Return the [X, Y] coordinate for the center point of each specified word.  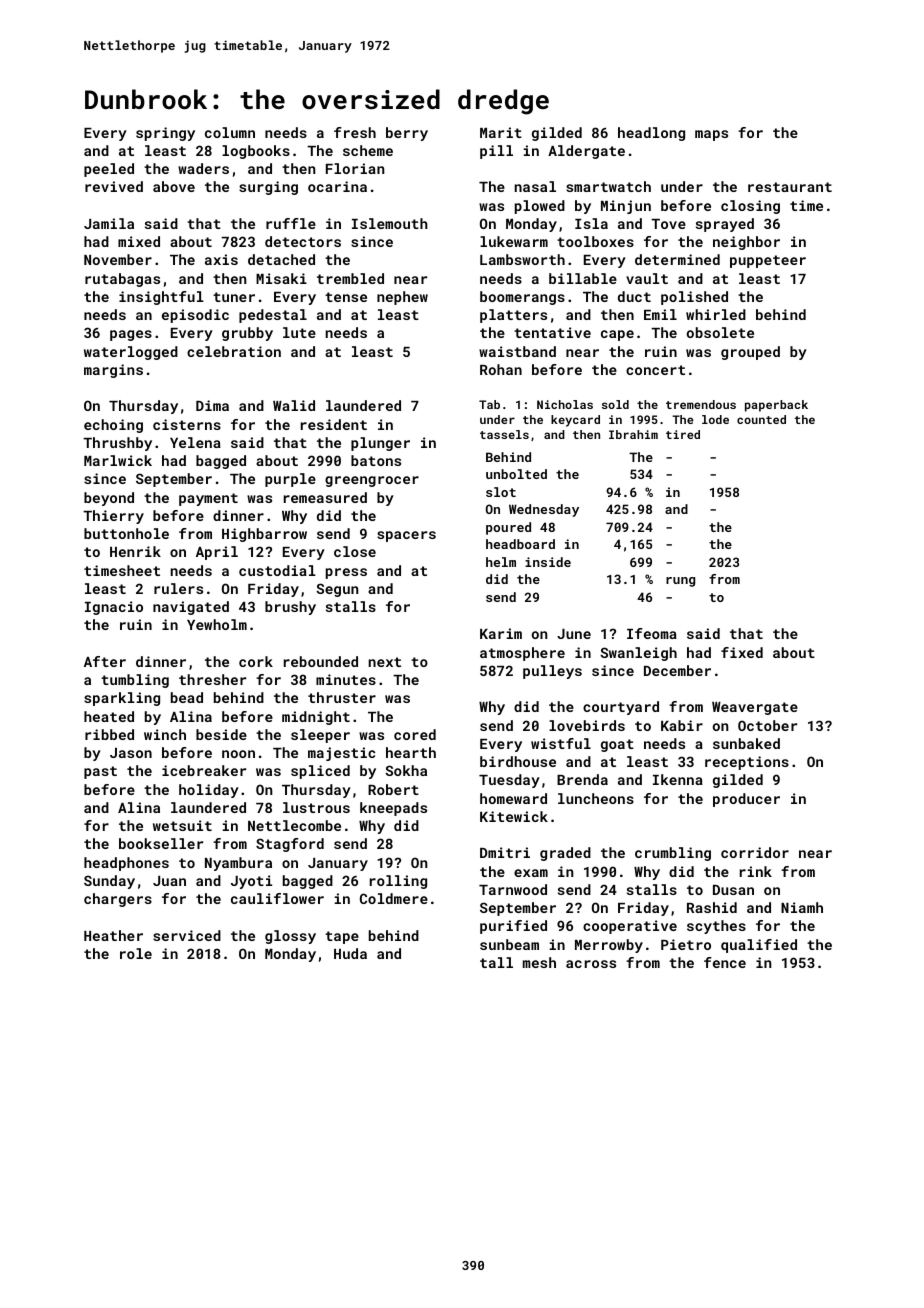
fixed [742, 652]
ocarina [337, 186]
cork [256, 661]
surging [268, 188]
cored [415, 734]
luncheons [596, 798]
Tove [668, 224]
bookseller [161, 843]
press [346, 573]
